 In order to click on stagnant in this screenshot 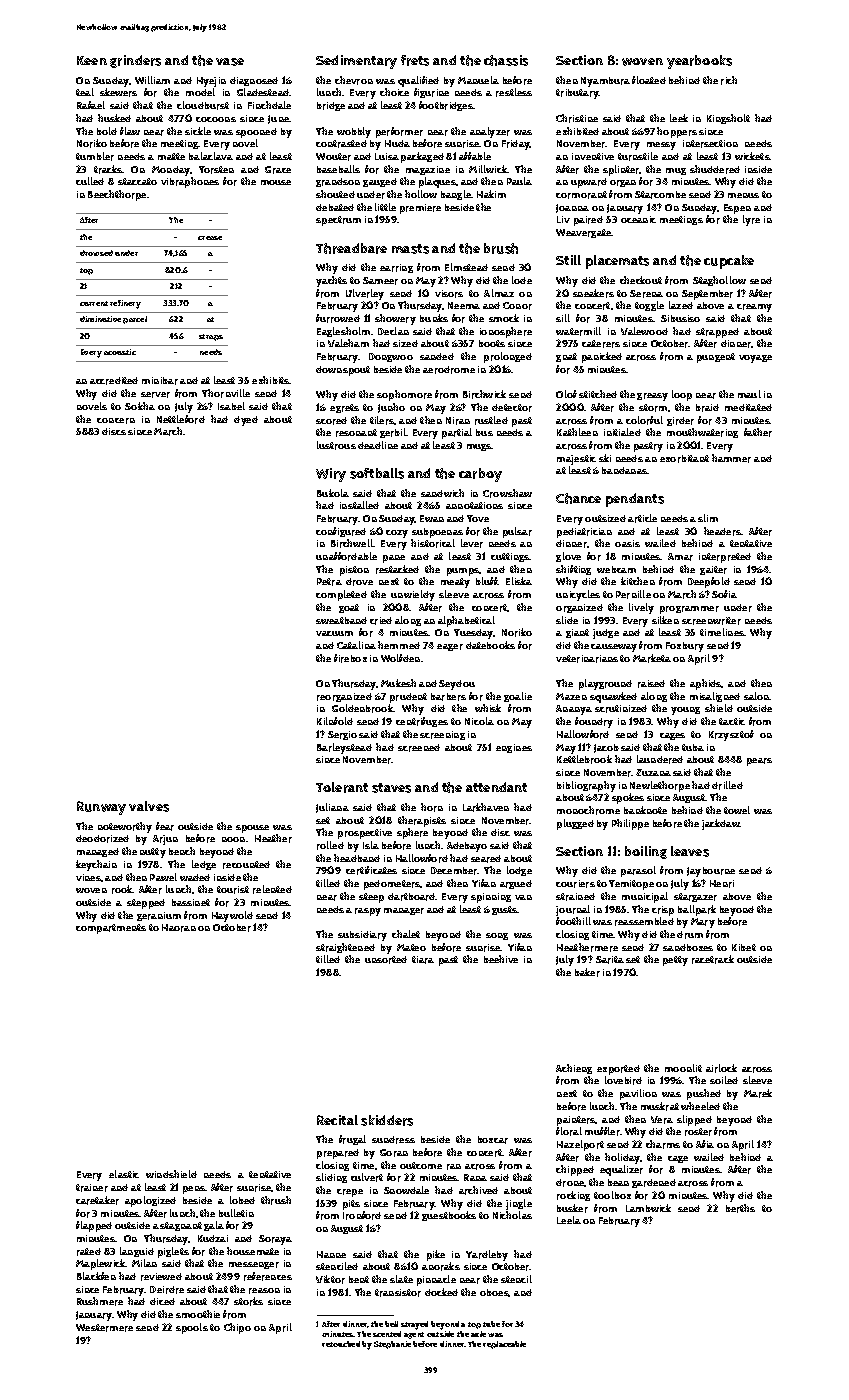, I will do `click(181, 1226)`.
